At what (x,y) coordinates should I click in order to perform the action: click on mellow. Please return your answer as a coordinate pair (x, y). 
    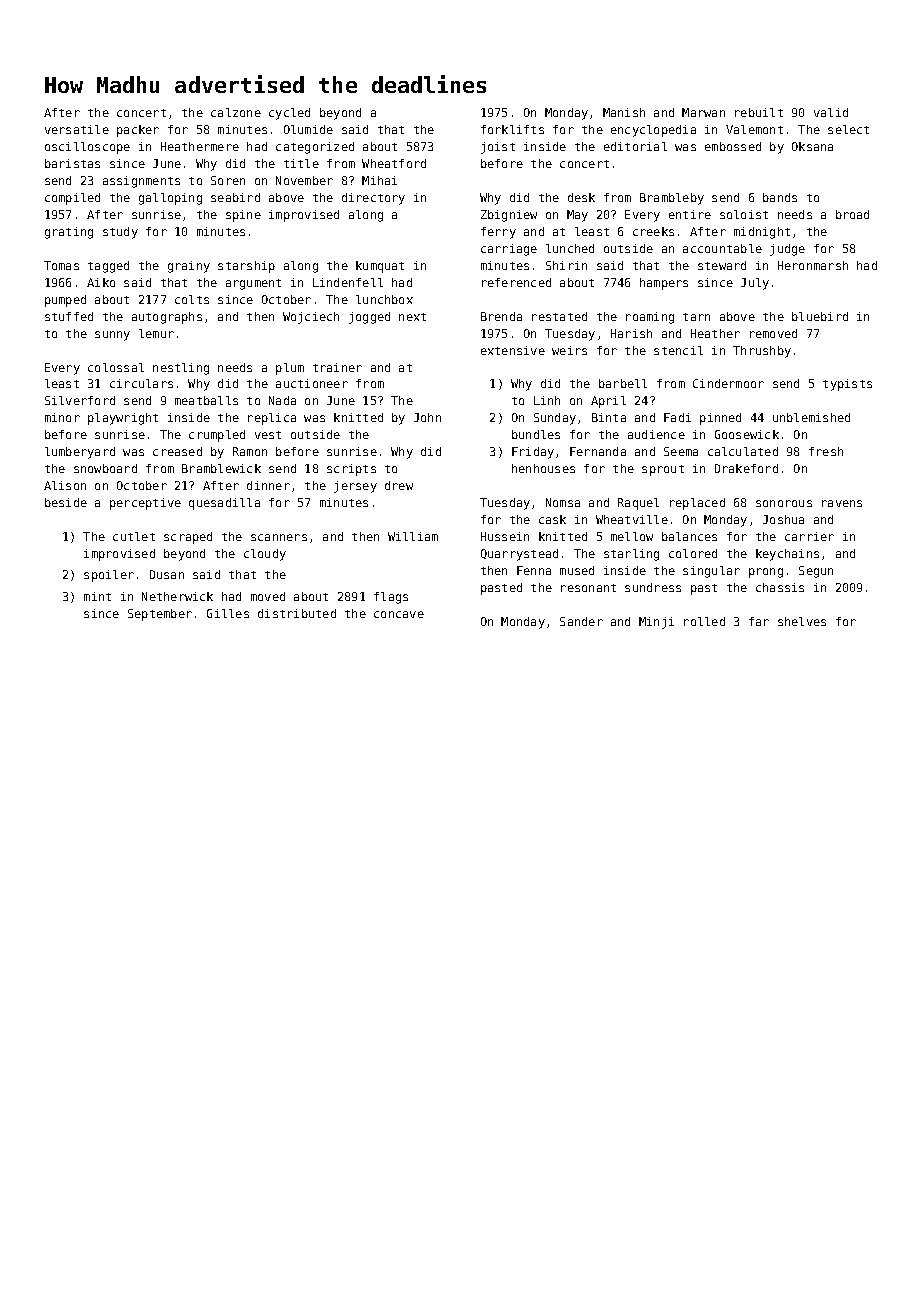
    Looking at the image, I should click on (632, 536).
